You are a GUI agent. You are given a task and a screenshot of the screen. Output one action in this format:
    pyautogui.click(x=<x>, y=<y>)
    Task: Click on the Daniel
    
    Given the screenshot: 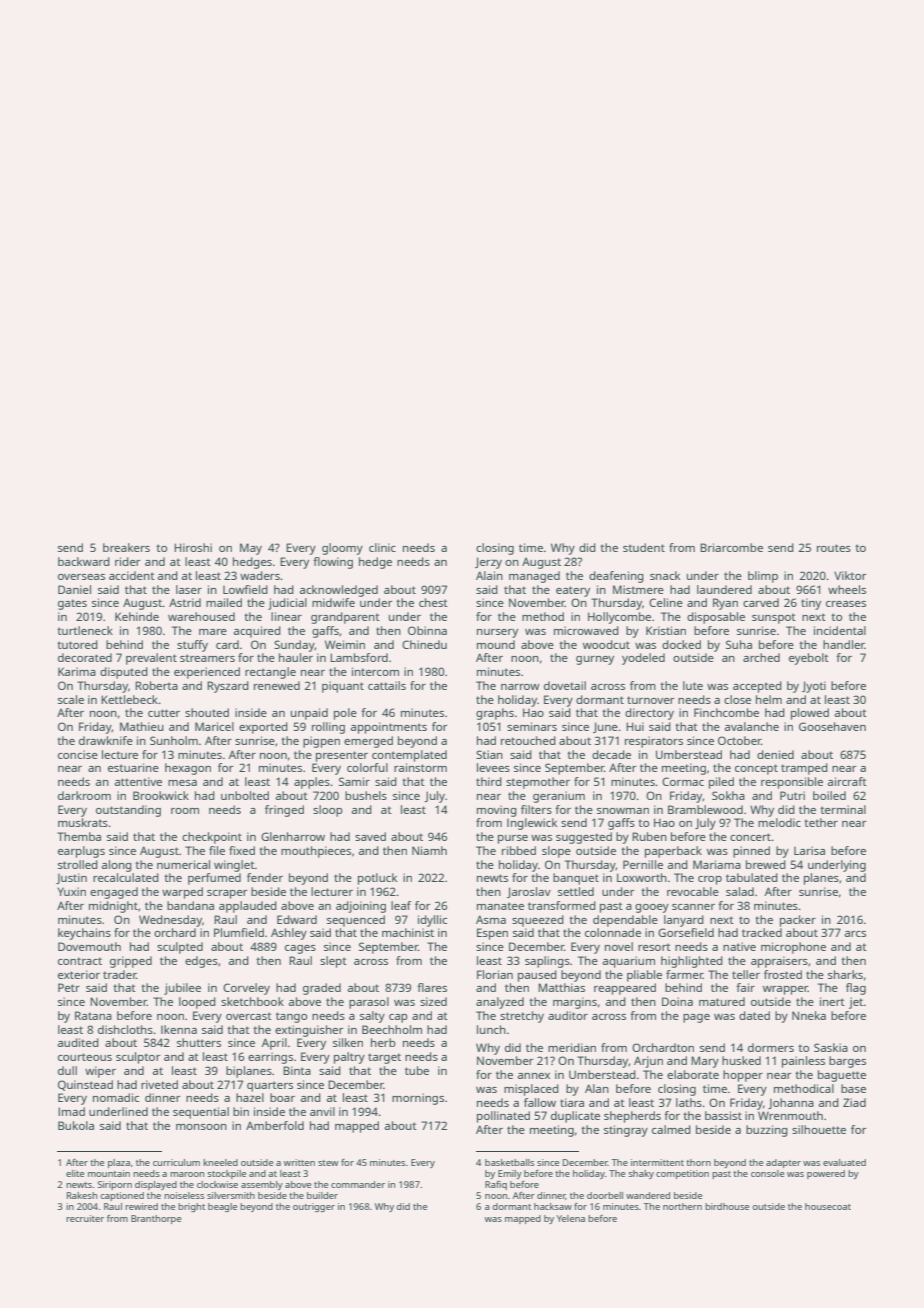 What is the action you would take?
    pyautogui.click(x=74, y=589)
